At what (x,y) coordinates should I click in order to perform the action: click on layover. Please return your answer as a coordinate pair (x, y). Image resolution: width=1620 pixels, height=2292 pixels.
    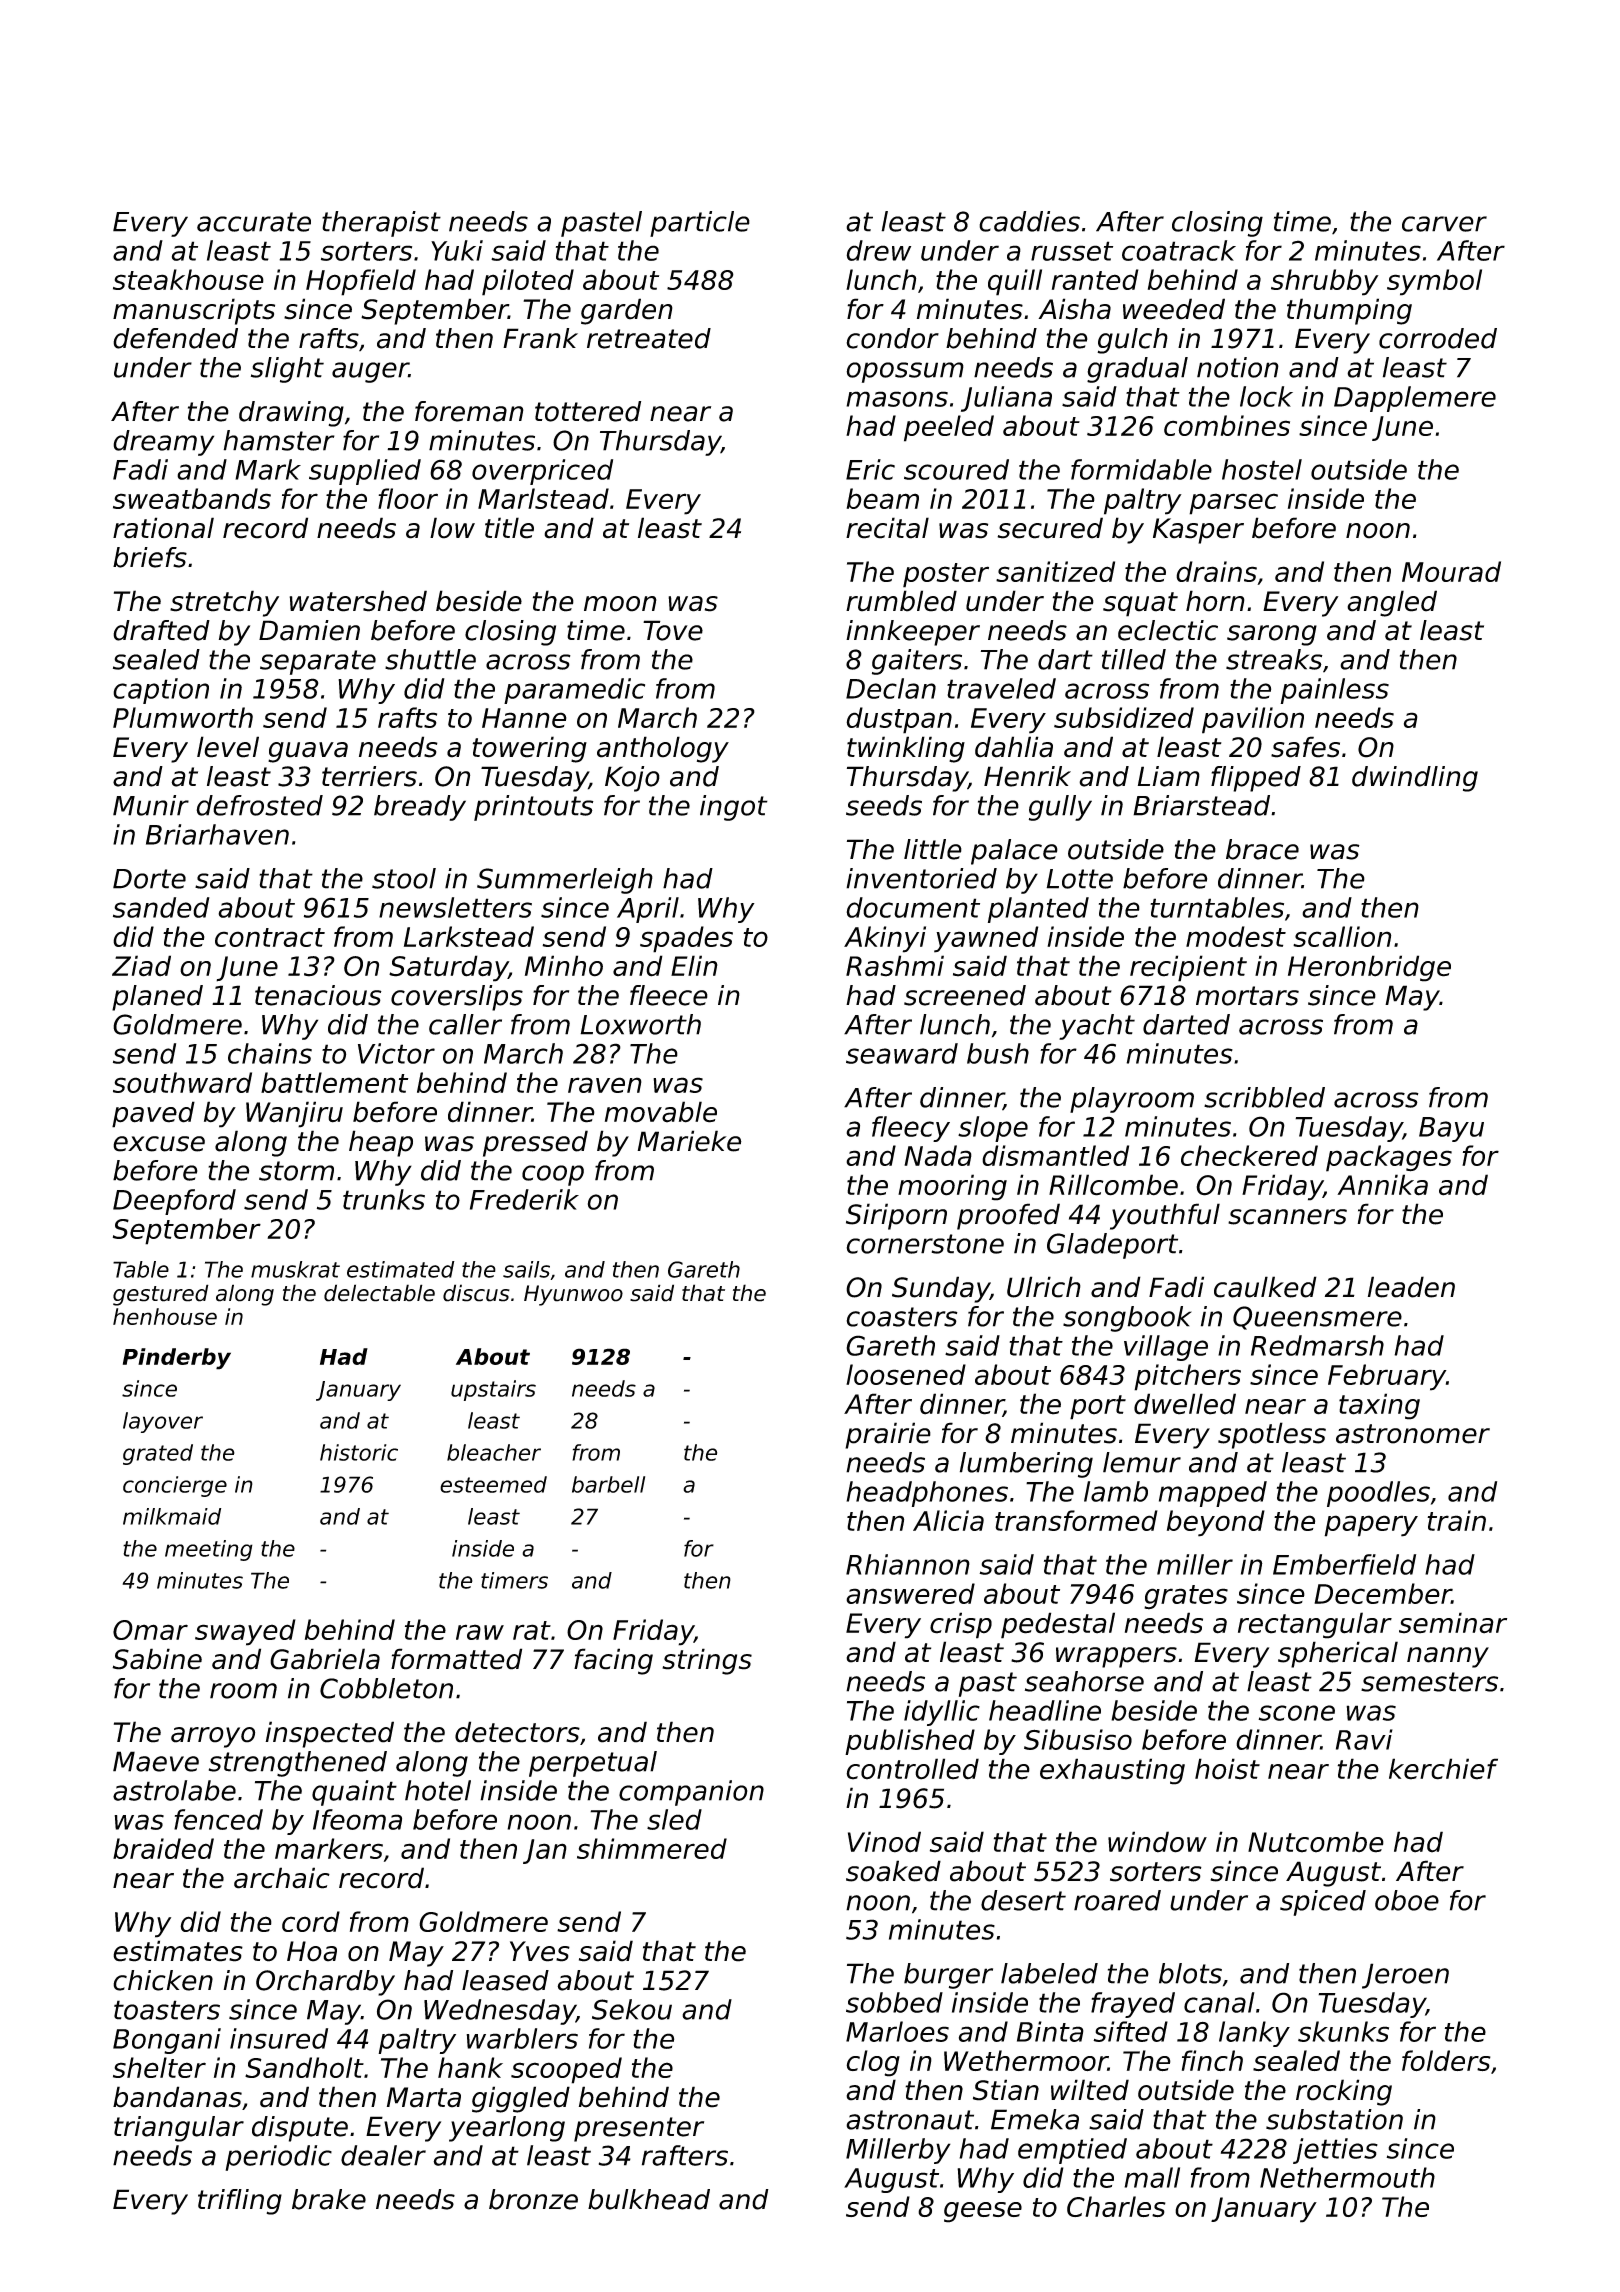
    Looking at the image, I should click on (163, 1422).
